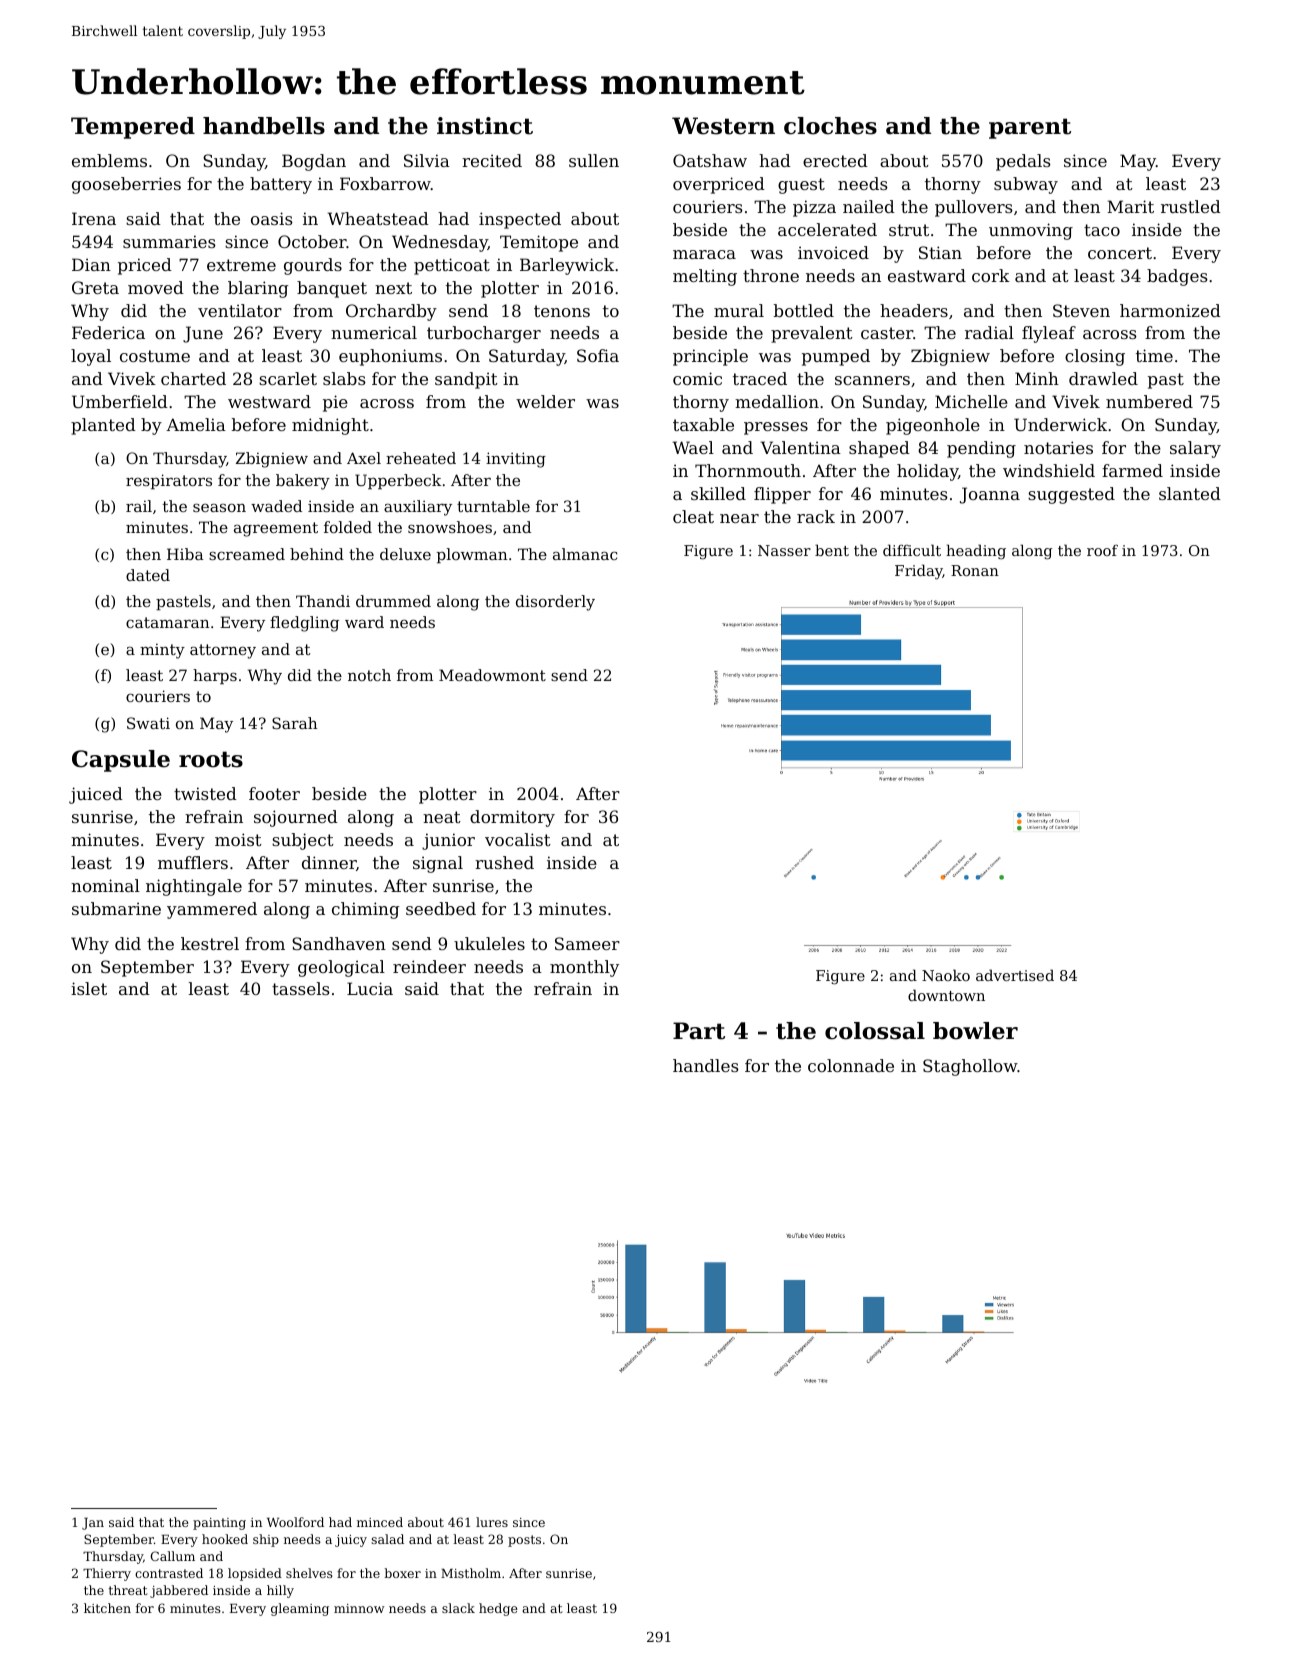 Image resolution: width=1292 pixels, height=1672 pixels. I want to click on instinct, so click(485, 126).
